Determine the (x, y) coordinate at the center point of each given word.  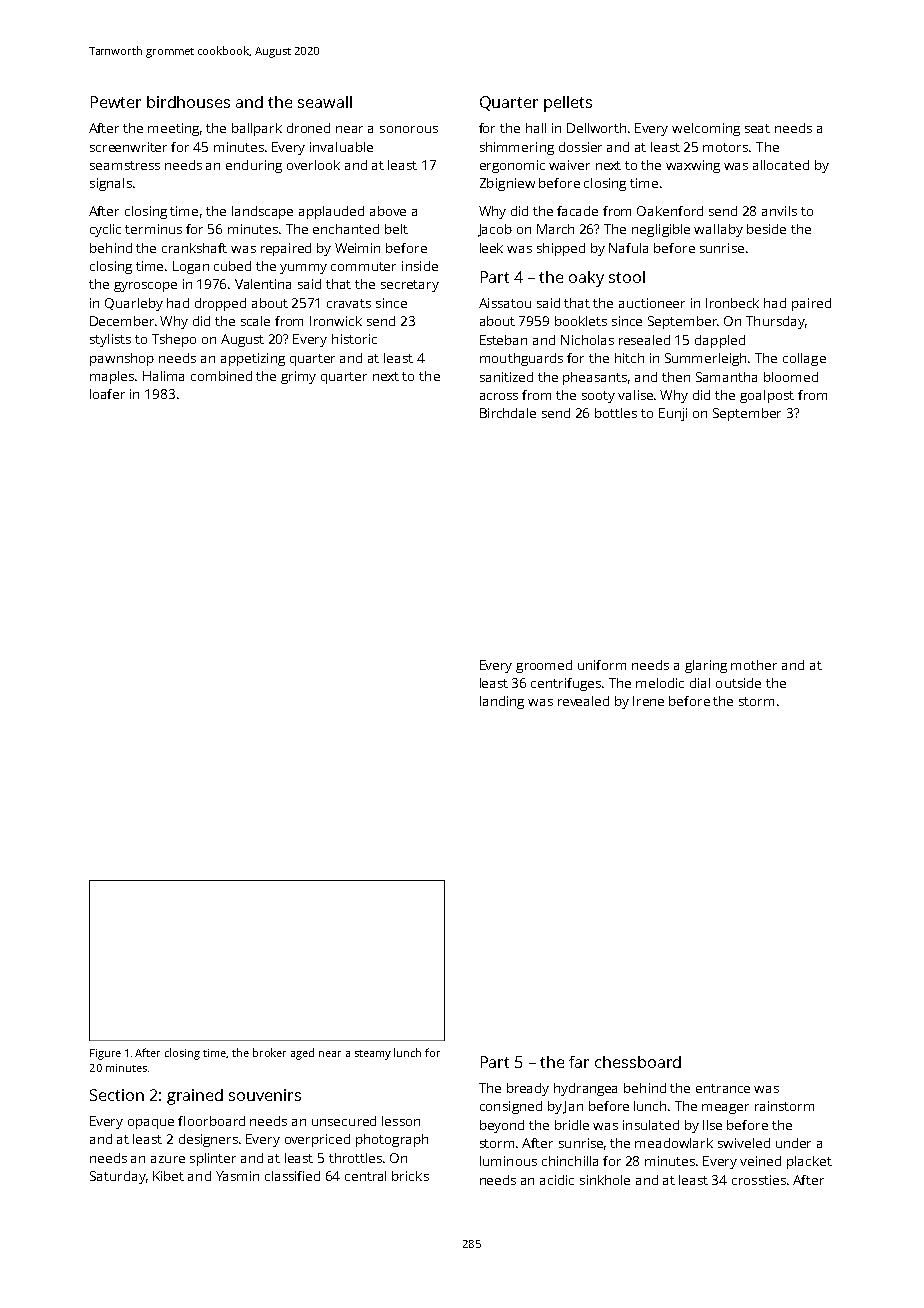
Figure (105, 1054)
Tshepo (174, 340)
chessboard (638, 1062)
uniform (602, 665)
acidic (557, 1180)
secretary (410, 286)
